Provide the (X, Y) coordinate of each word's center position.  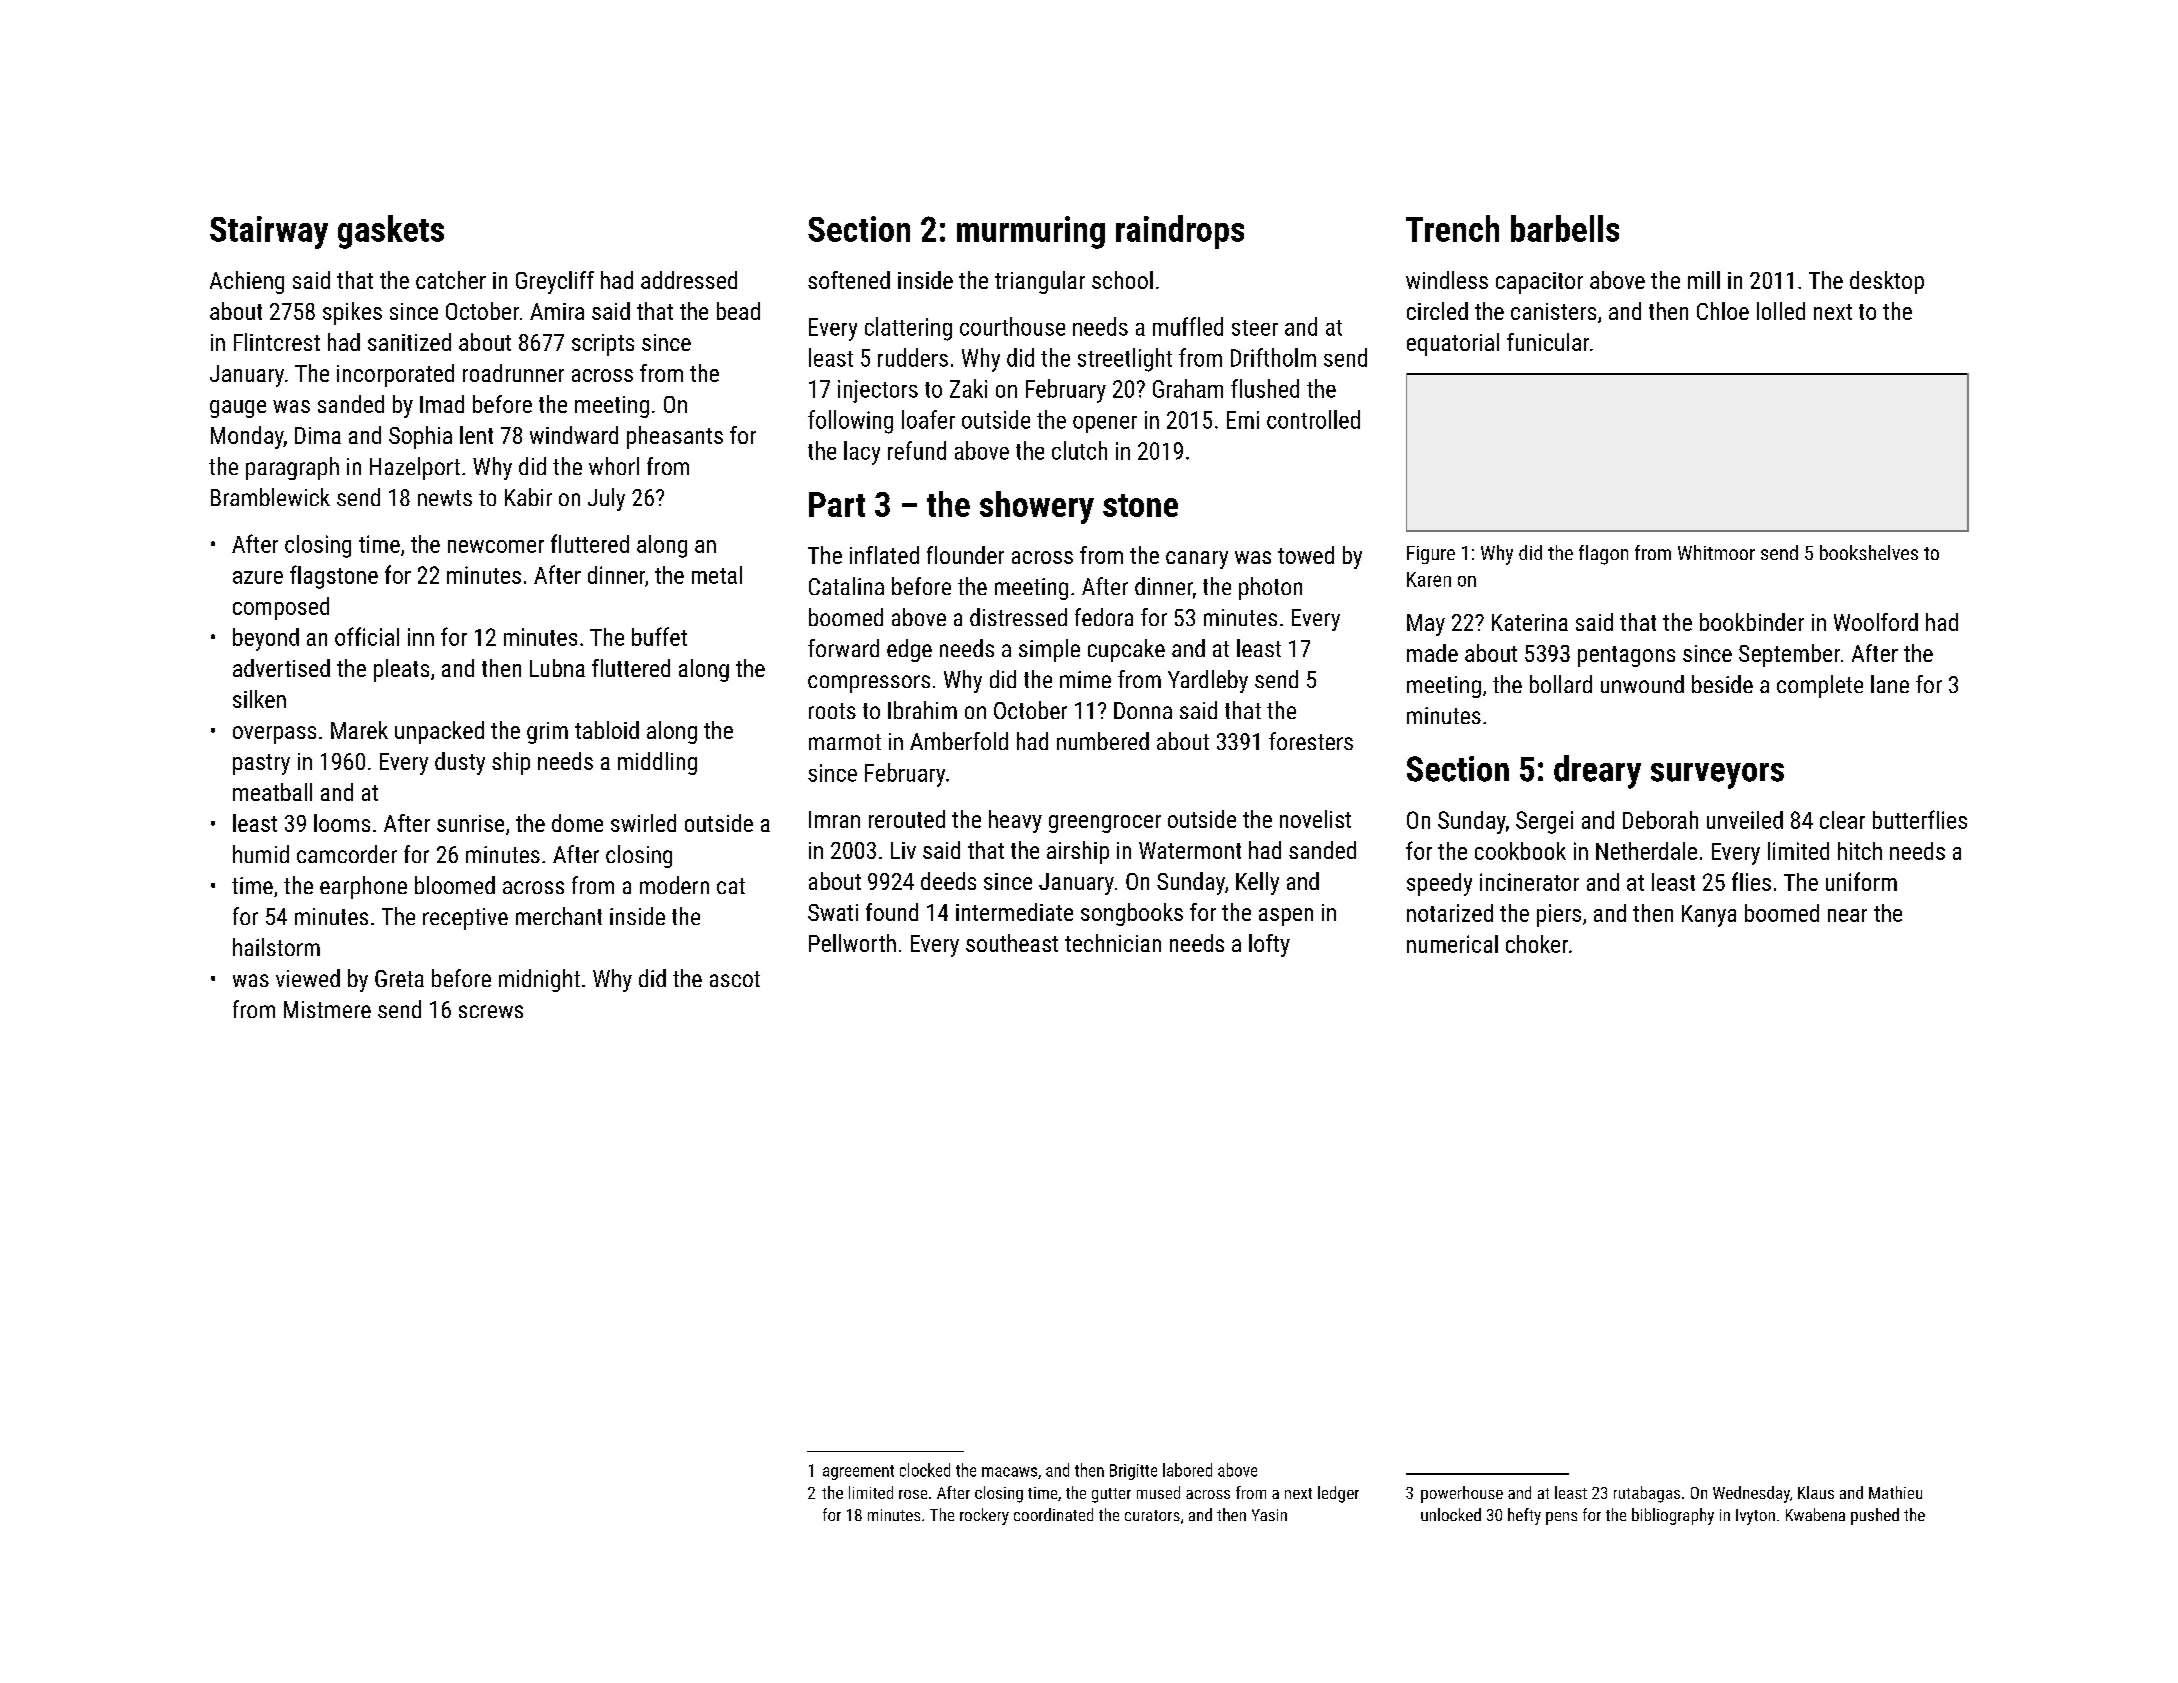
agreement (858, 1472)
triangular (1040, 282)
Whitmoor (1716, 552)
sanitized (409, 342)
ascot (735, 979)
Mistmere (327, 1009)
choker (1537, 944)
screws (491, 1011)
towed (1306, 555)
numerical (1452, 944)
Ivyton (1755, 1517)
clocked (925, 1470)
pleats (401, 670)
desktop (1887, 282)
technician (1113, 943)
